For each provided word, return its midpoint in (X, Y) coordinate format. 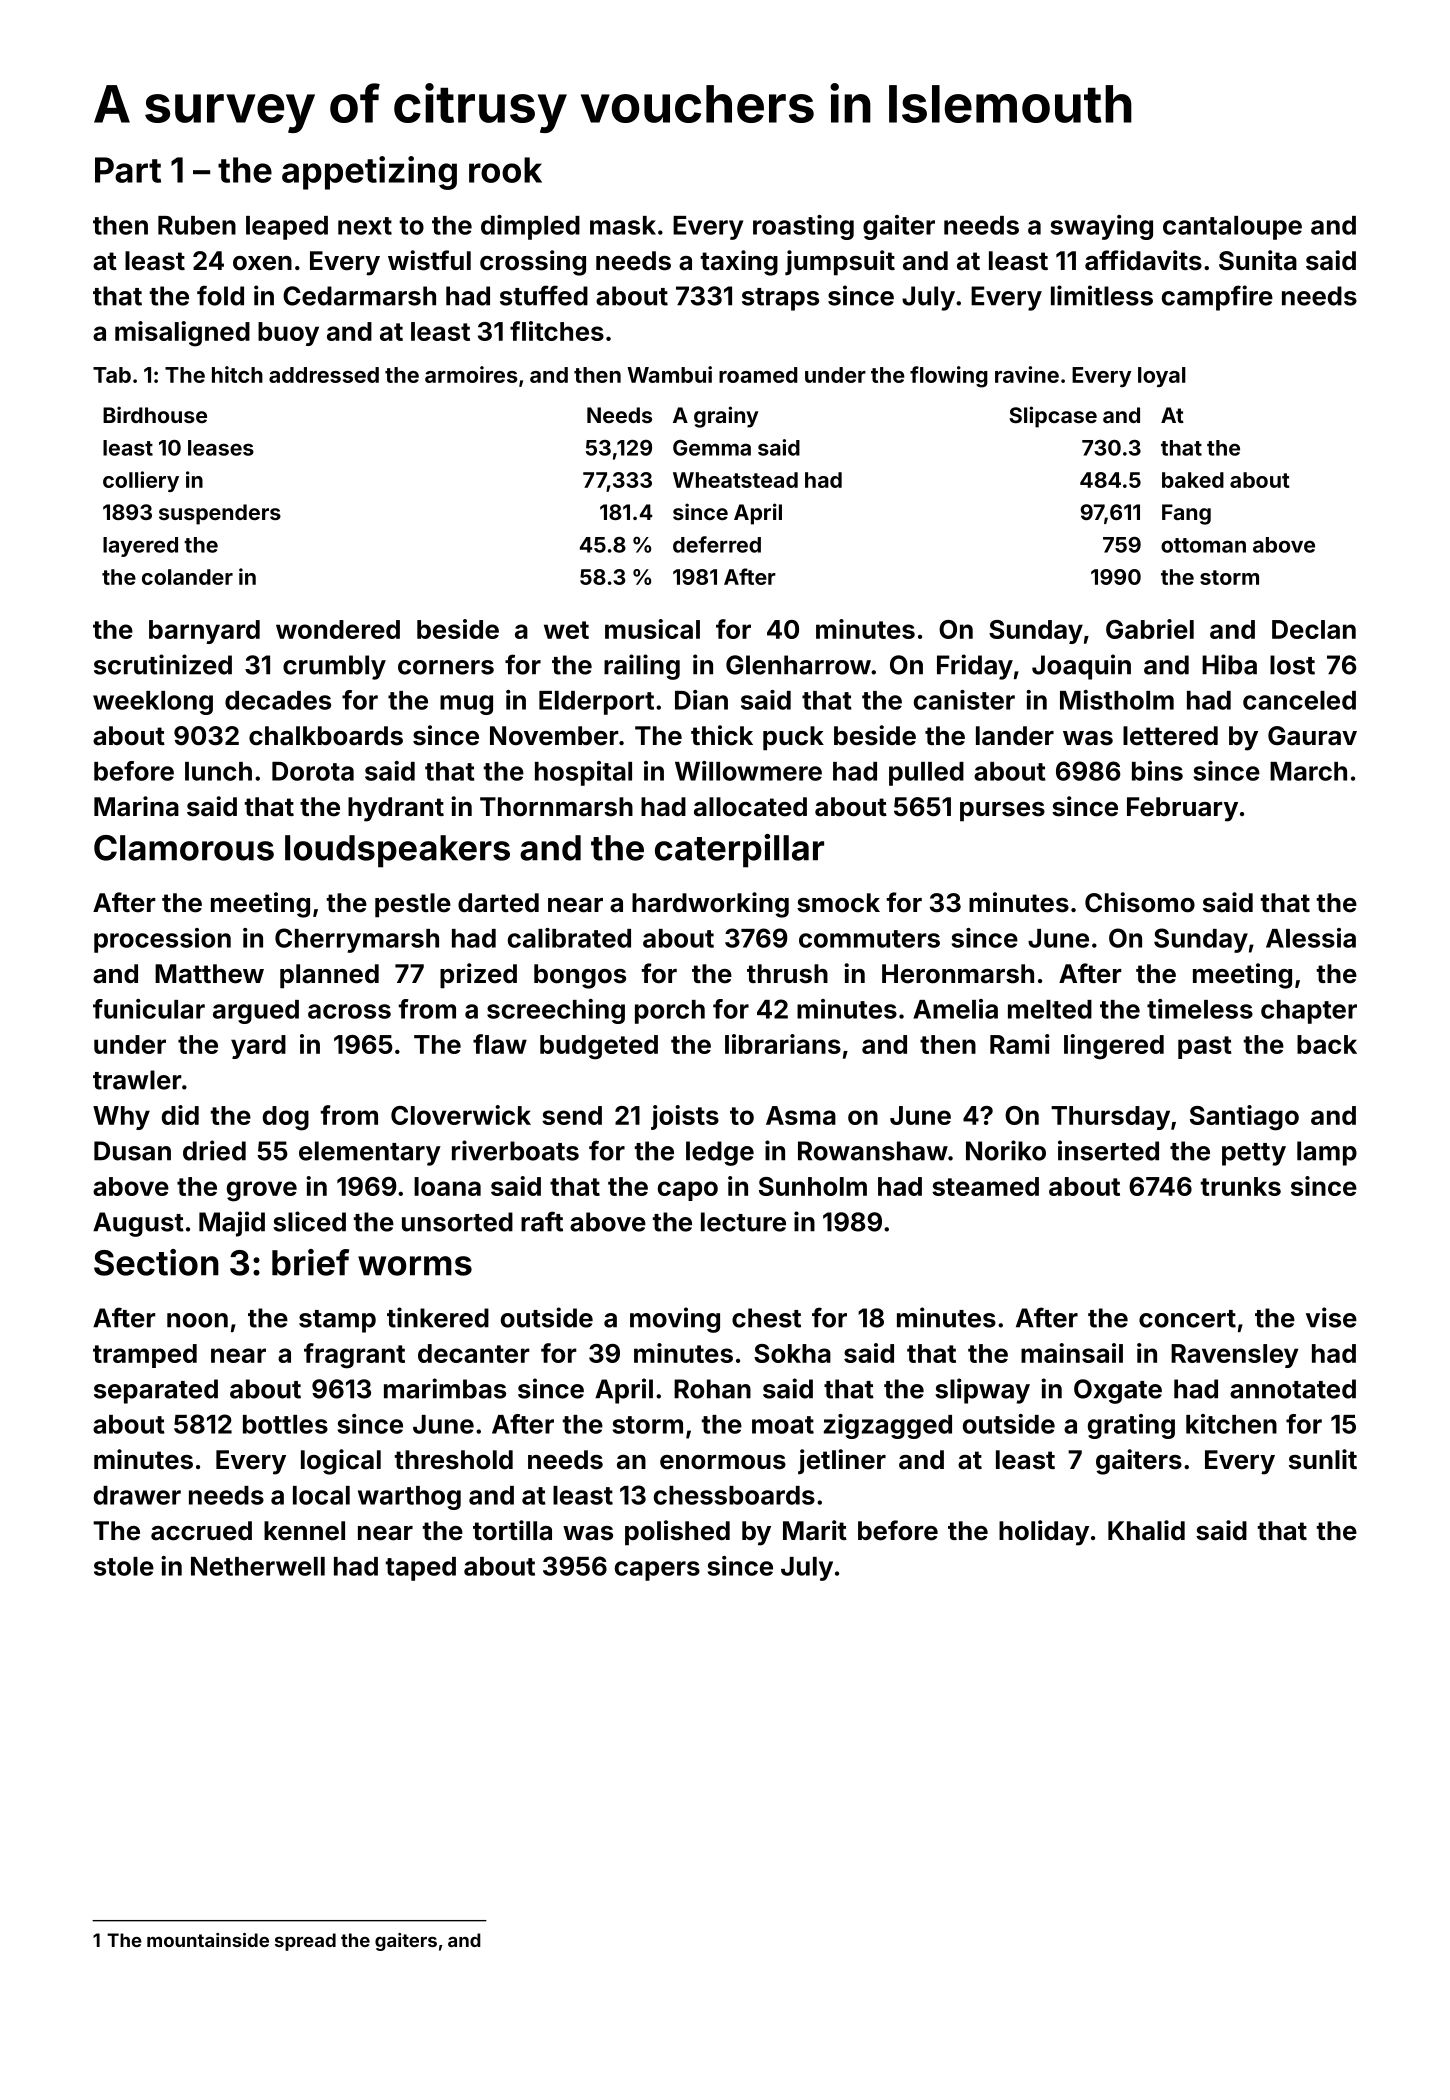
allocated (750, 807)
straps (780, 299)
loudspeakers (397, 851)
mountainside (208, 1940)
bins (1157, 771)
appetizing (369, 173)
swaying (1101, 227)
